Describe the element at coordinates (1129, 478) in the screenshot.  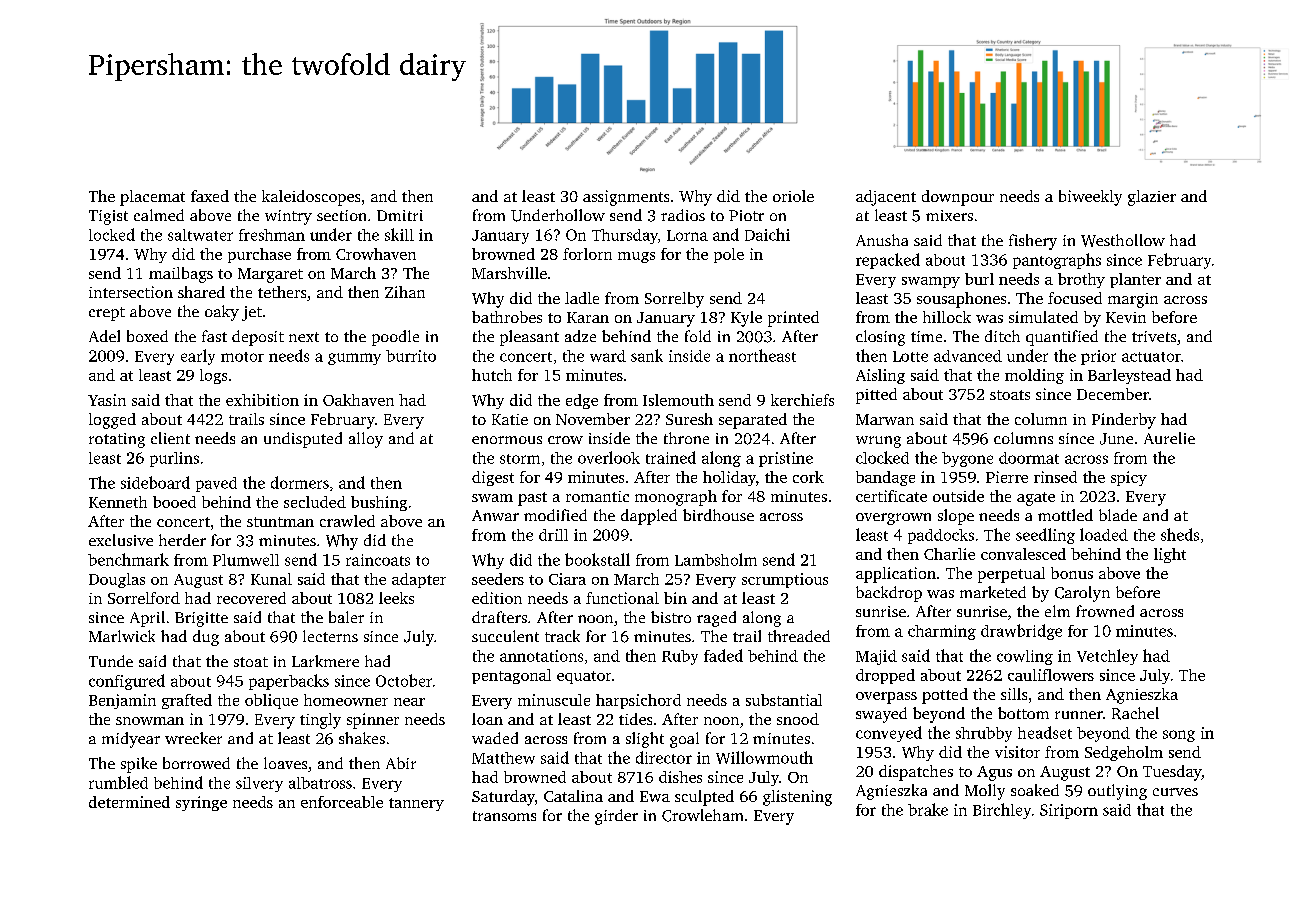
I see `spicy` at that location.
